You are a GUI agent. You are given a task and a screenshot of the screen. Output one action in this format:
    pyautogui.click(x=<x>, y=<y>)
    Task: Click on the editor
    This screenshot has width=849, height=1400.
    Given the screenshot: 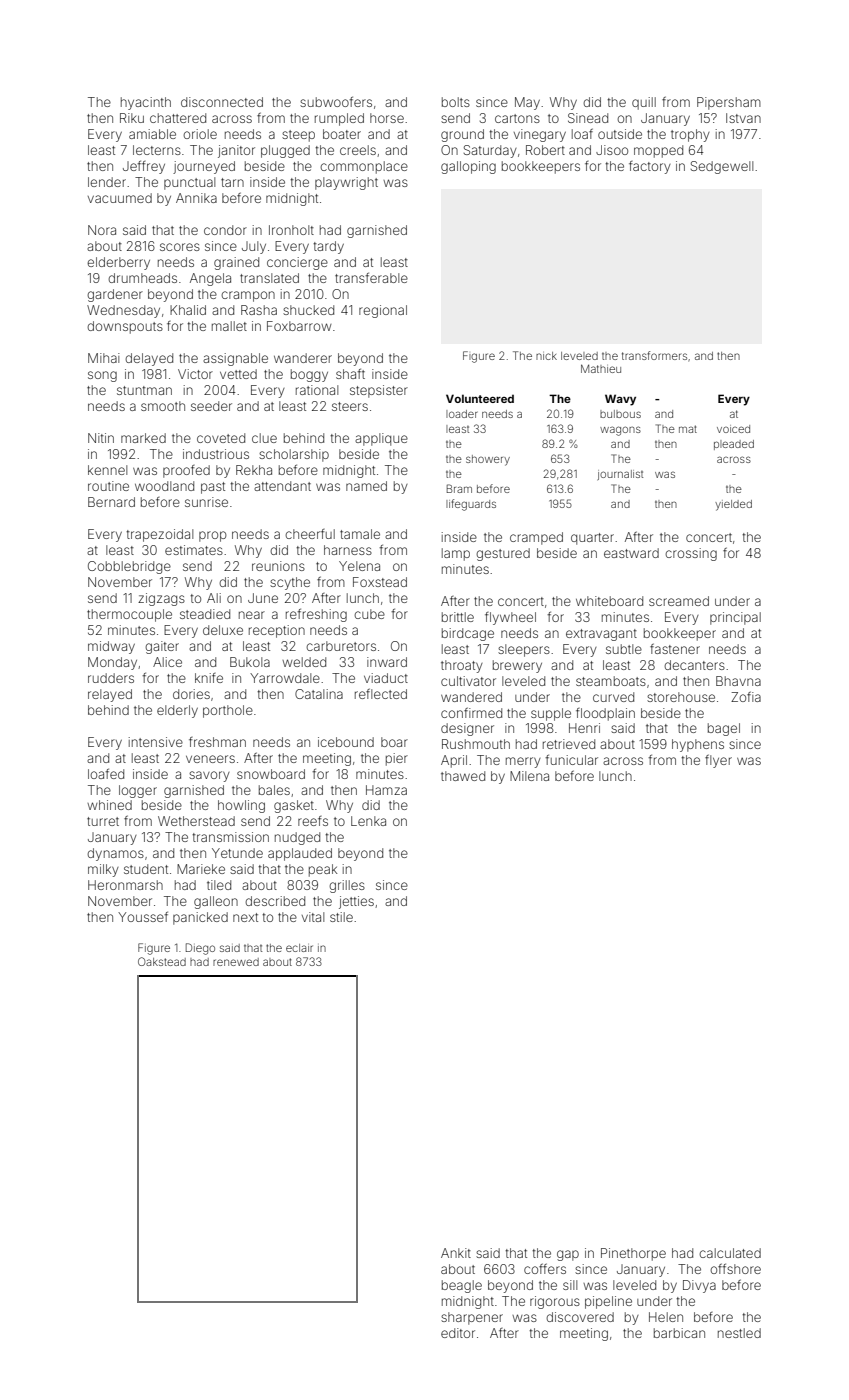 What is the action you would take?
    pyautogui.click(x=458, y=1333)
